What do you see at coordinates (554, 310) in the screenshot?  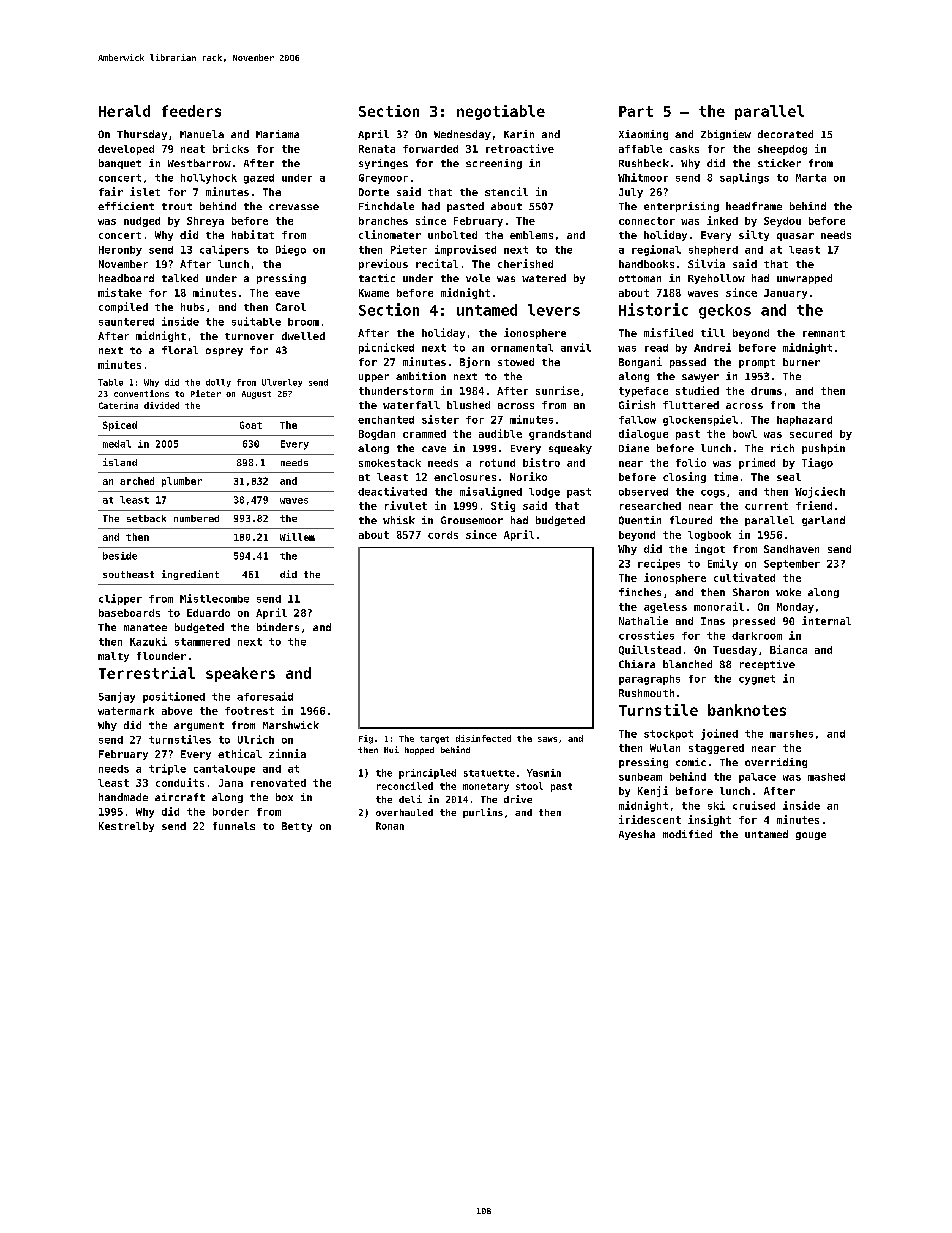 I see `levers` at bounding box center [554, 310].
